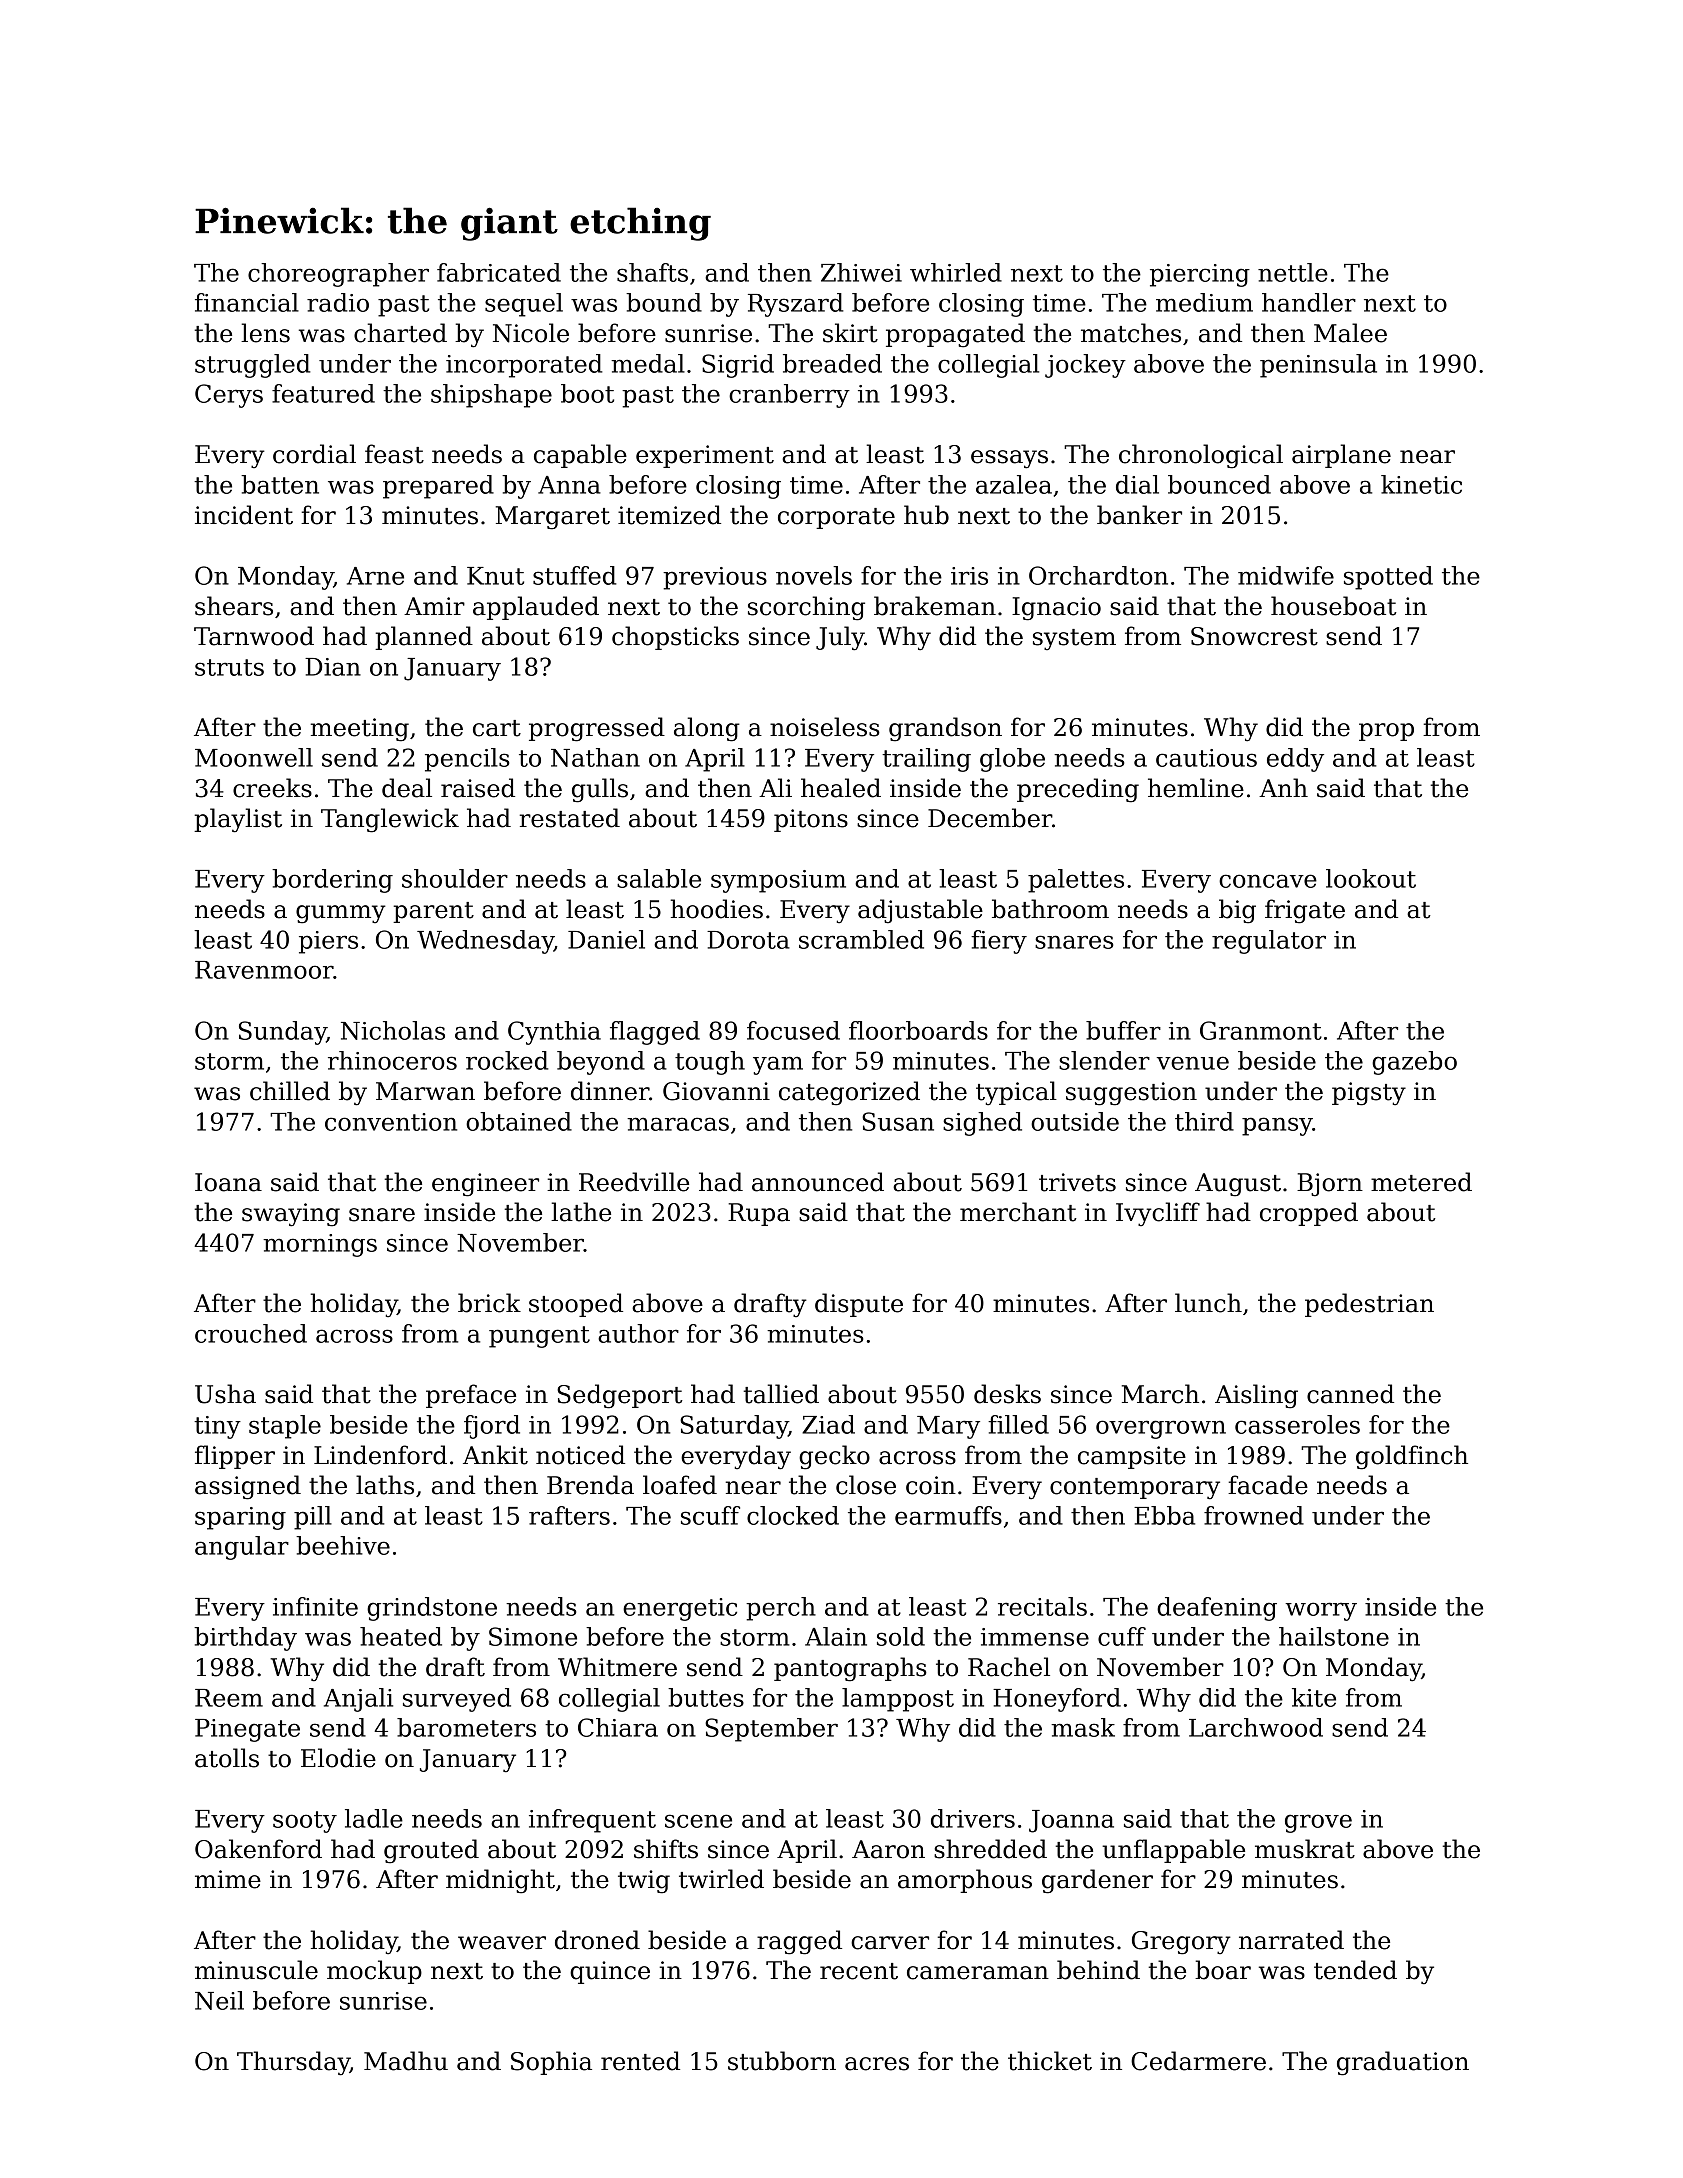  Describe the element at coordinates (716, 1091) in the screenshot. I see `Giovanni` at that location.
